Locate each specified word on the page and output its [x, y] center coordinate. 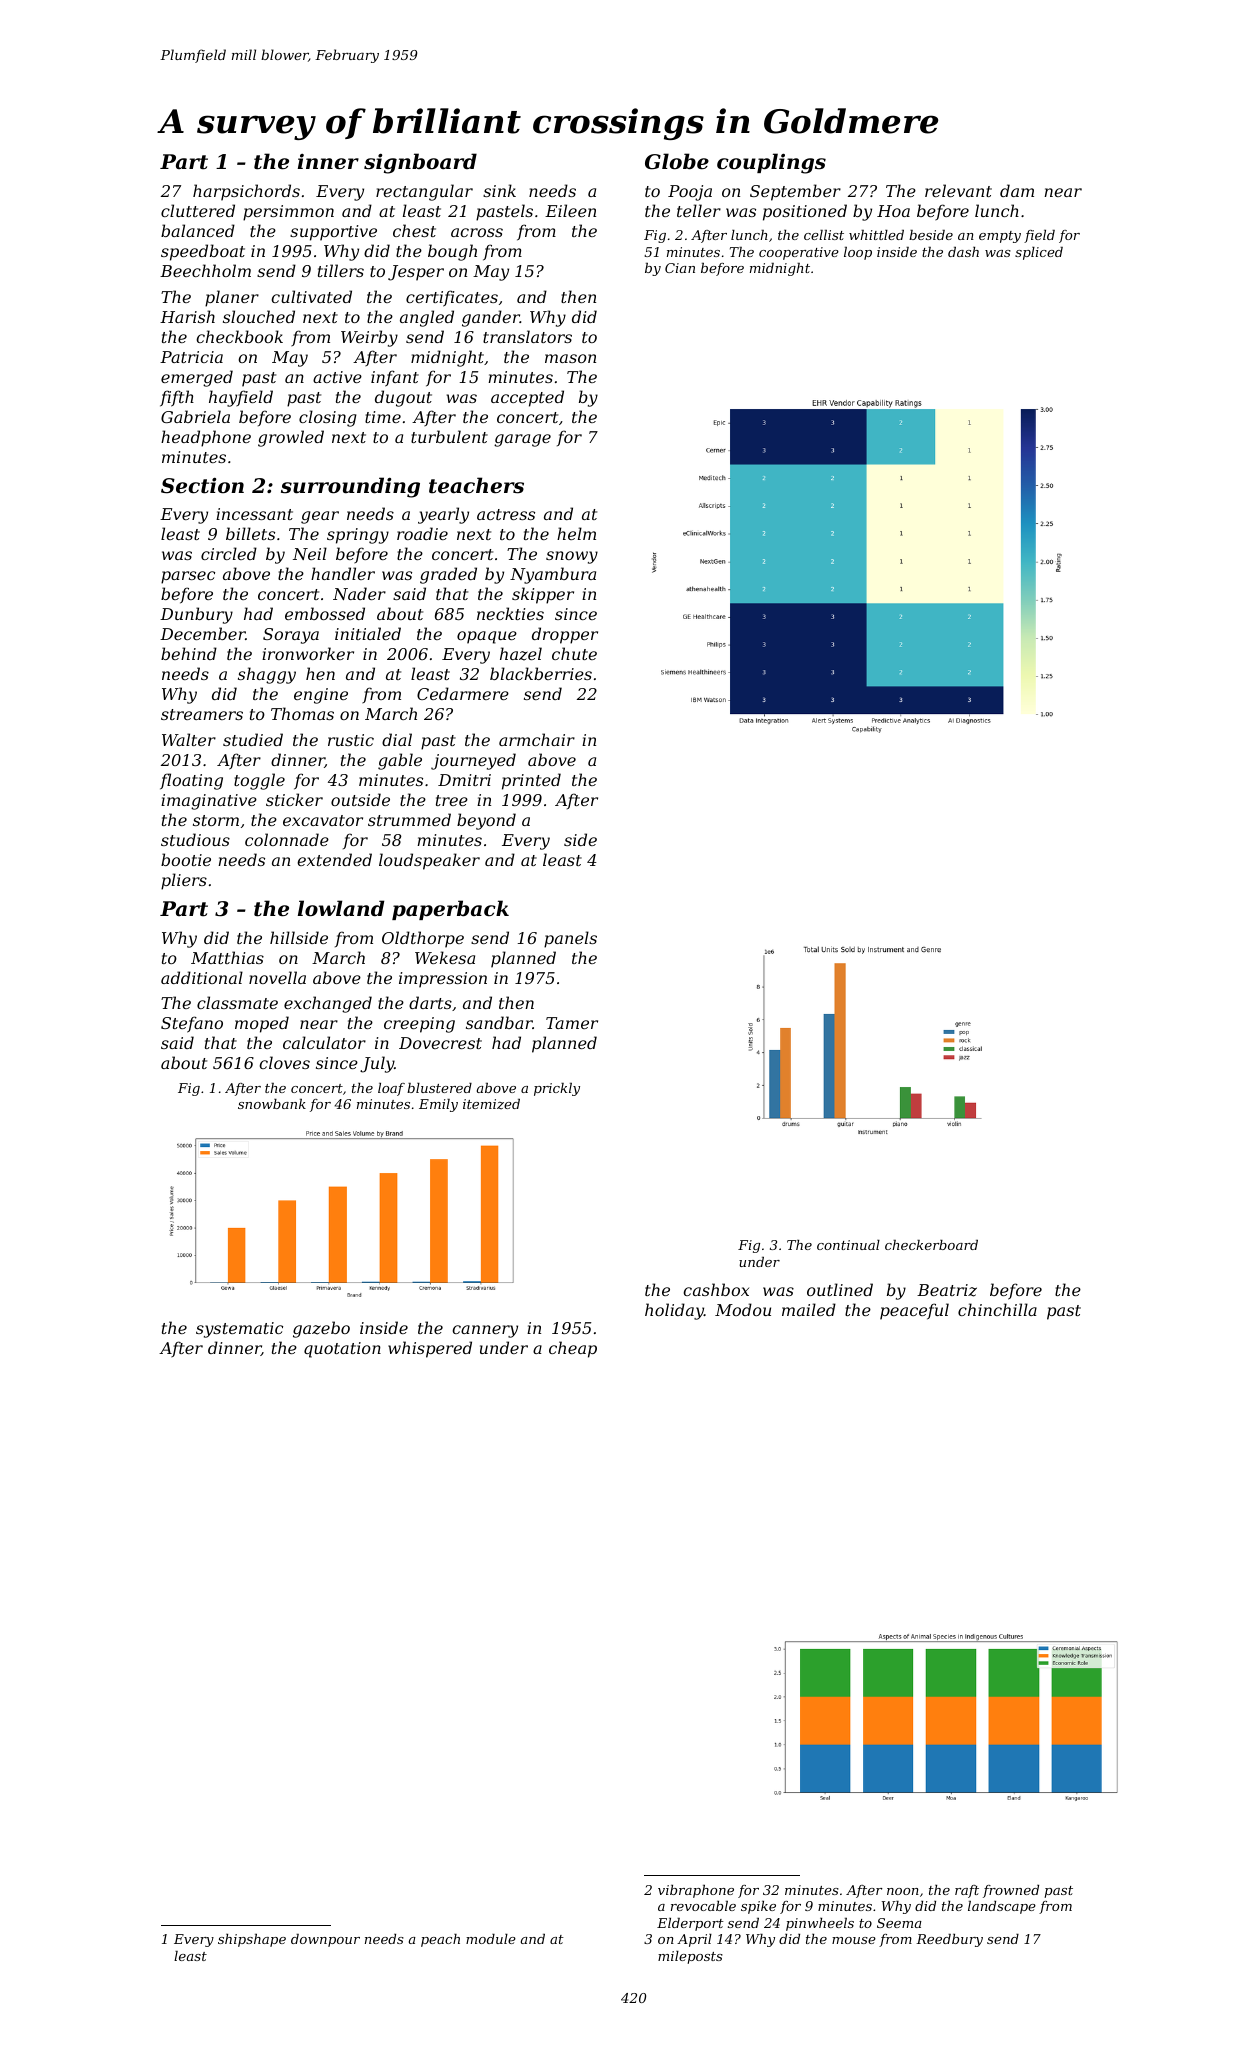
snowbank [272, 1104]
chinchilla [997, 1309]
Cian [680, 268]
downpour [325, 1940]
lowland [341, 908]
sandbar [499, 1022]
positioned [805, 212]
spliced [1039, 253]
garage [522, 440]
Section [202, 486]
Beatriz [947, 1290]
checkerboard [931, 1245]
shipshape [252, 1940]
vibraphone [696, 1891]
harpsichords [246, 192]
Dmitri [464, 780]
